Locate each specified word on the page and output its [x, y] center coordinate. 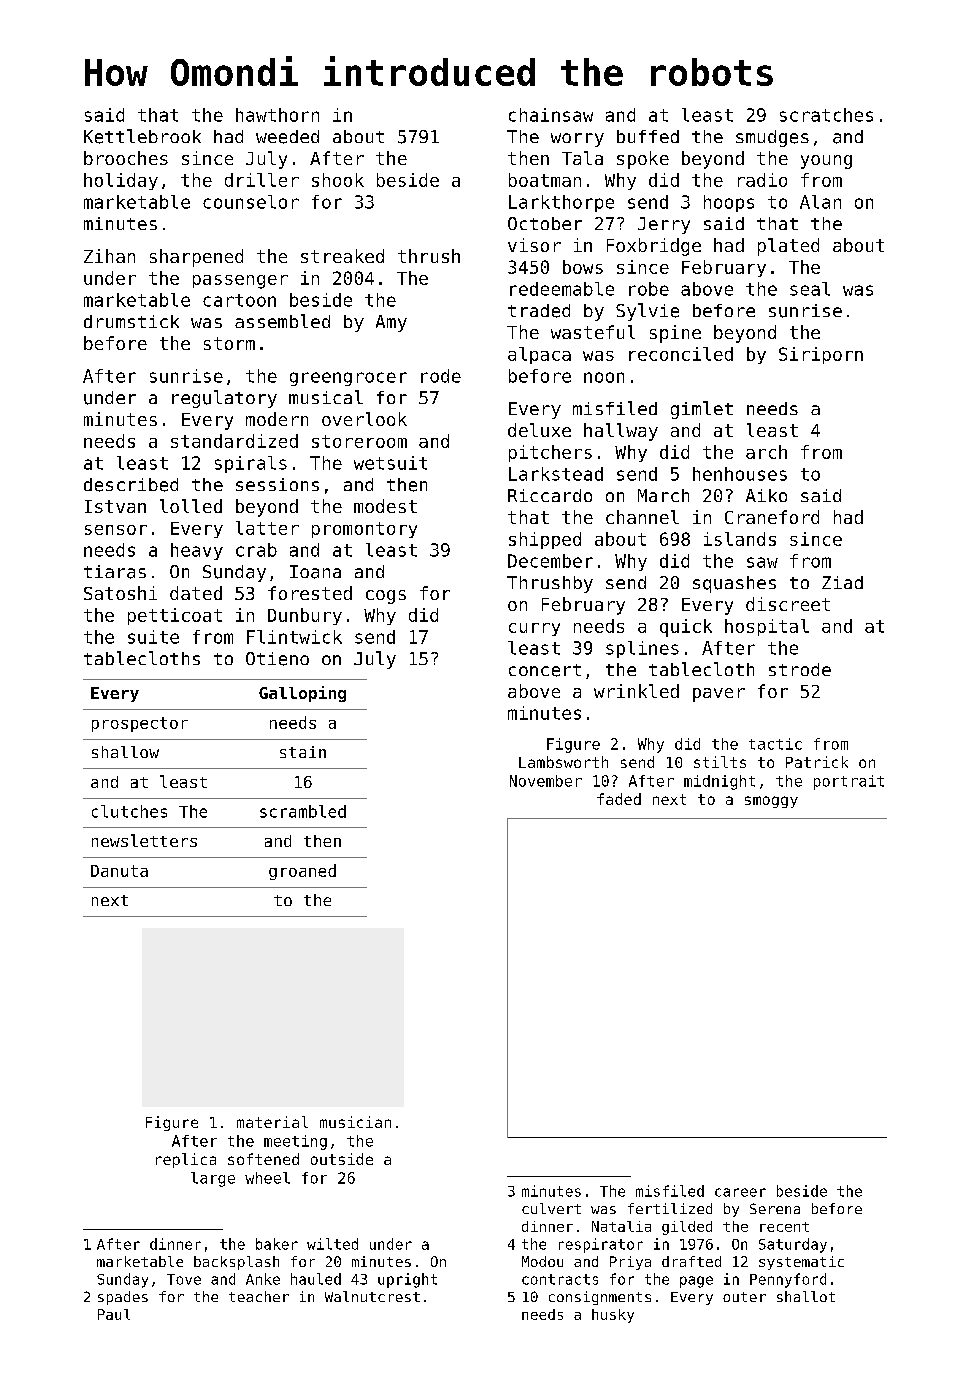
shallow [125, 752]
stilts [720, 762]
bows [583, 267]
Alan [820, 202]
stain [303, 752]
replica [186, 1160]
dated [196, 593]
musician [355, 1122]
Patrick [817, 762]
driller [262, 180]
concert [545, 670]
